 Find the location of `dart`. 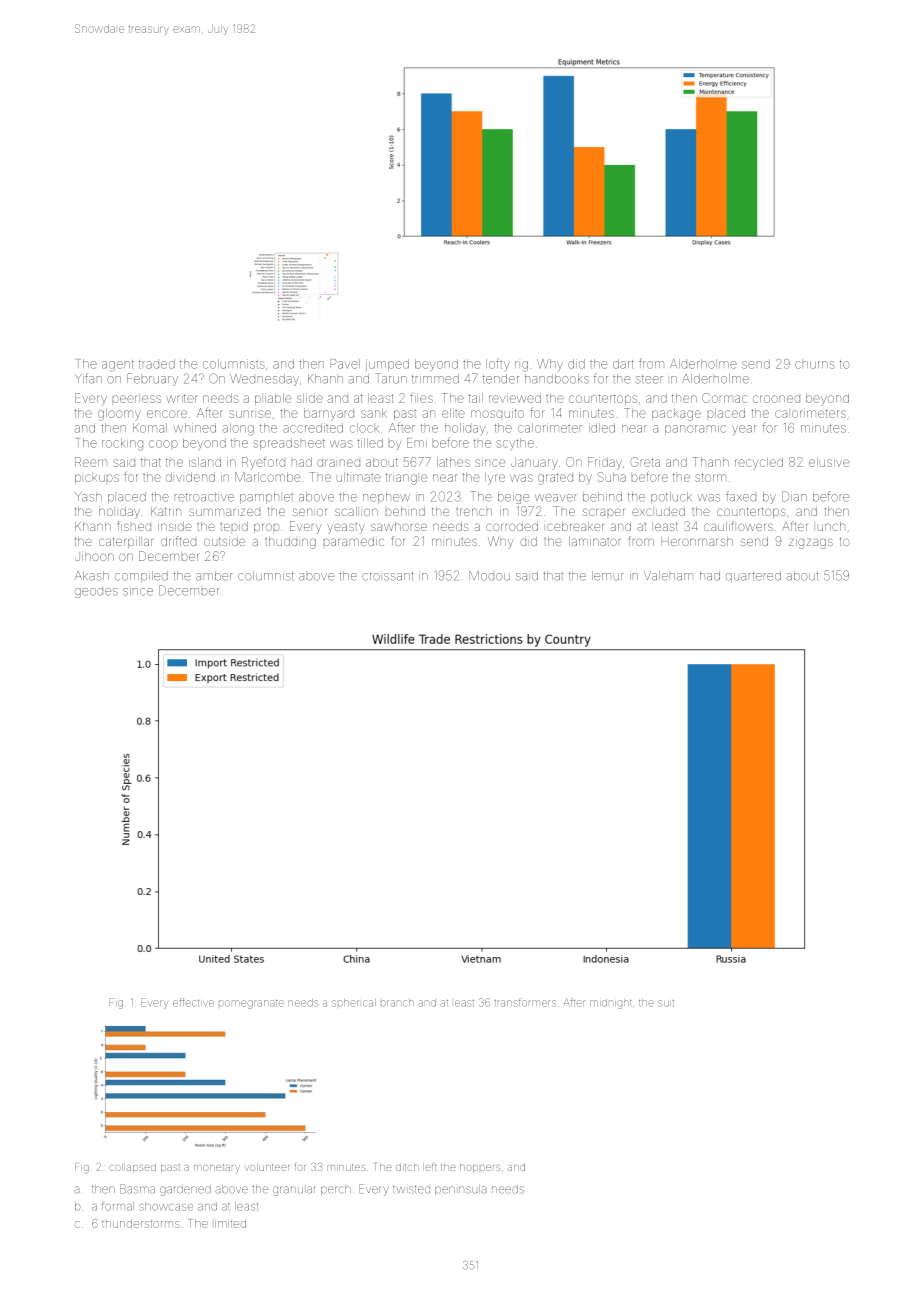

dart is located at coordinates (623, 364).
